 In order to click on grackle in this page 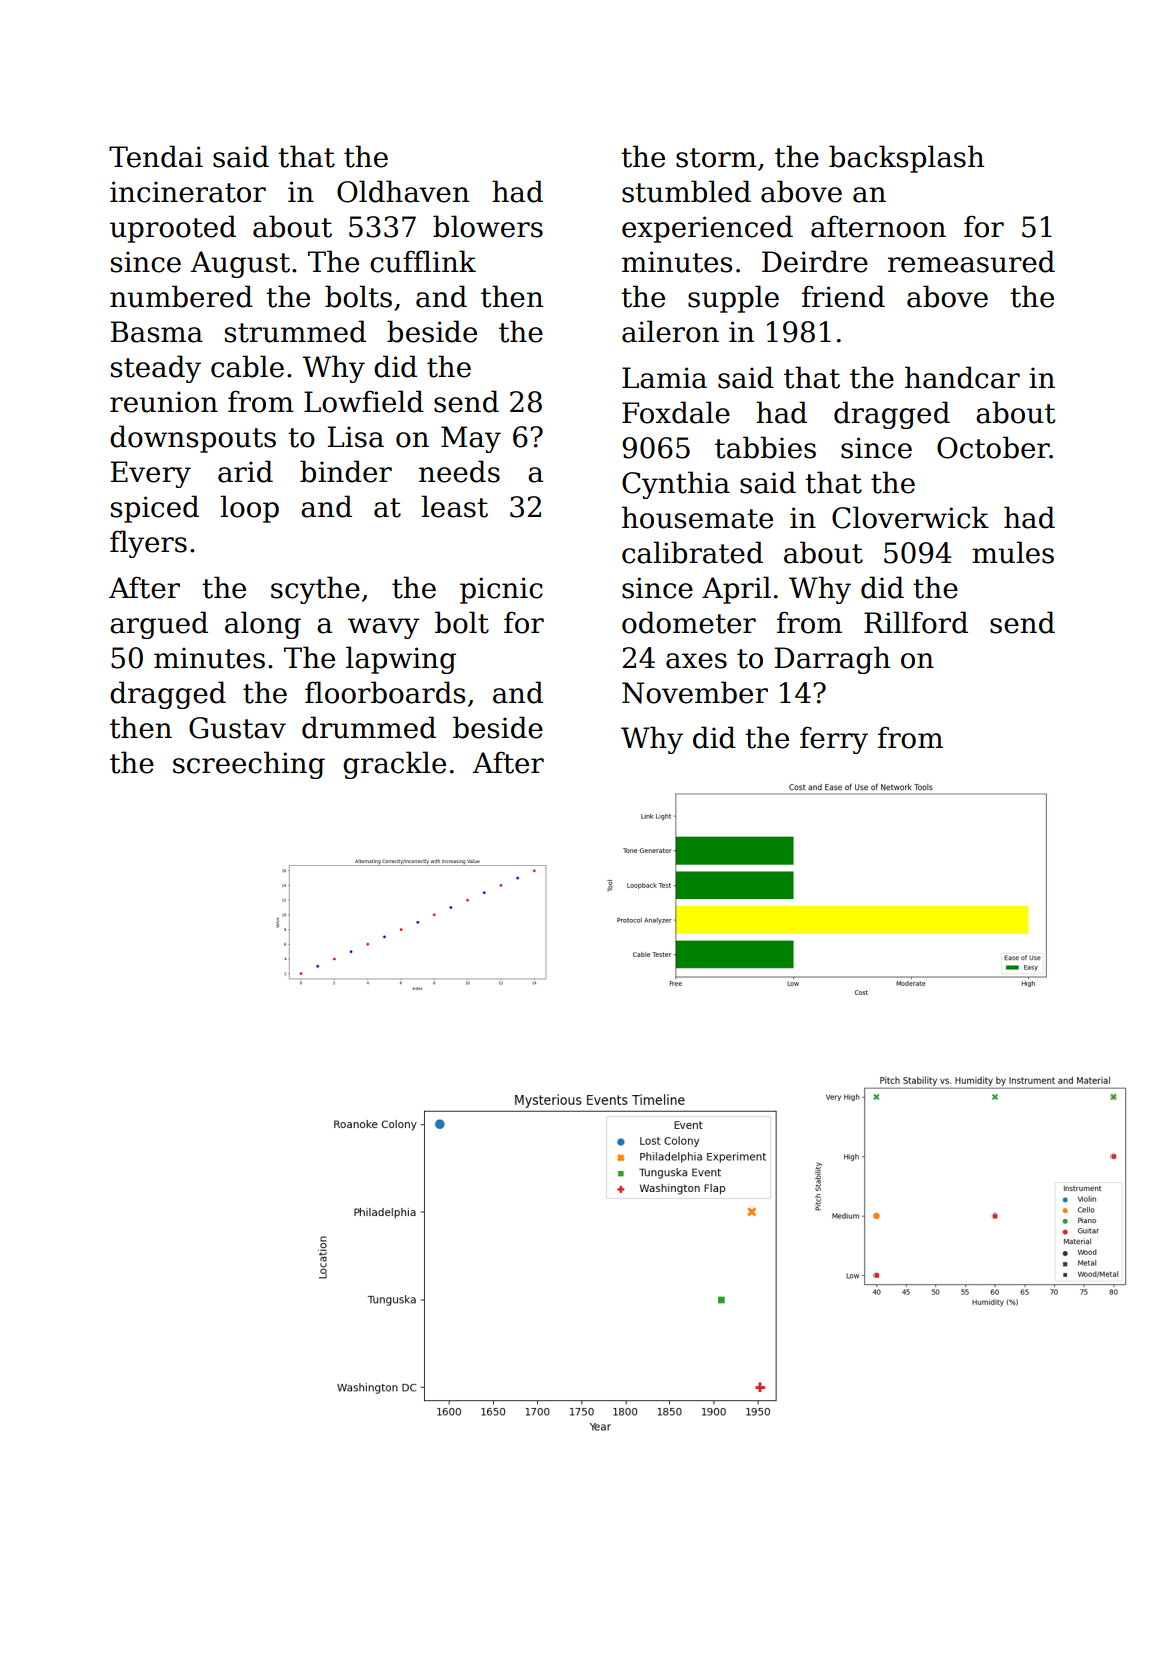, I will do `click(394, 765)`.
